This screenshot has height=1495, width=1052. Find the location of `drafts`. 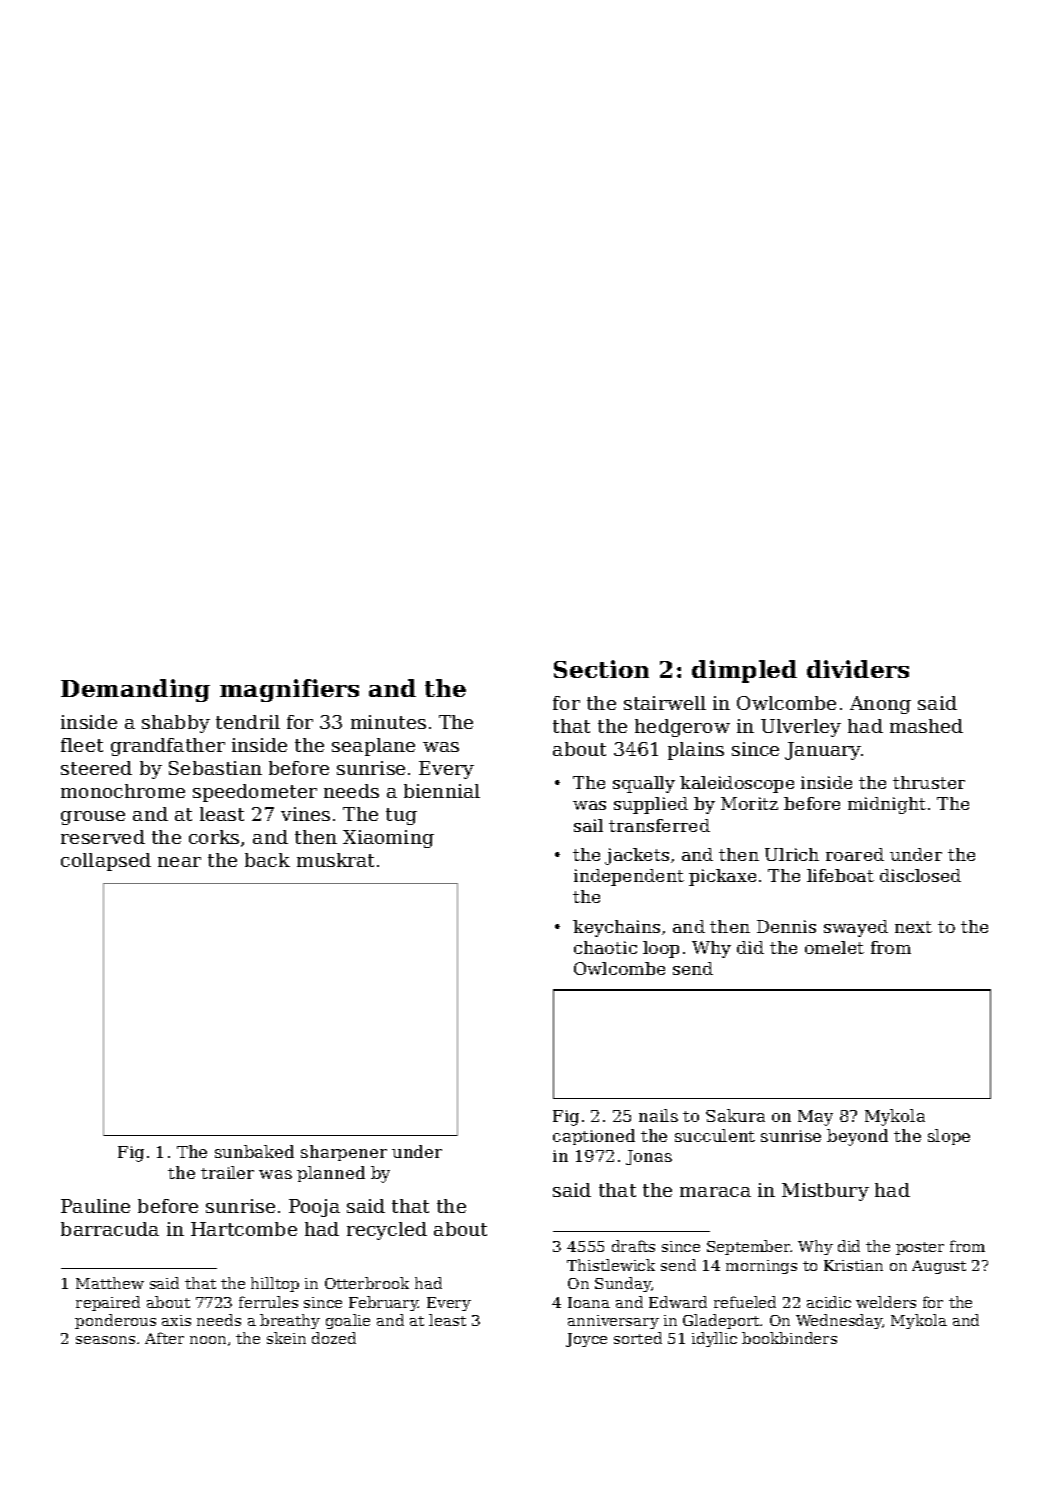

drafts is located at coordinates (633, 1246).
